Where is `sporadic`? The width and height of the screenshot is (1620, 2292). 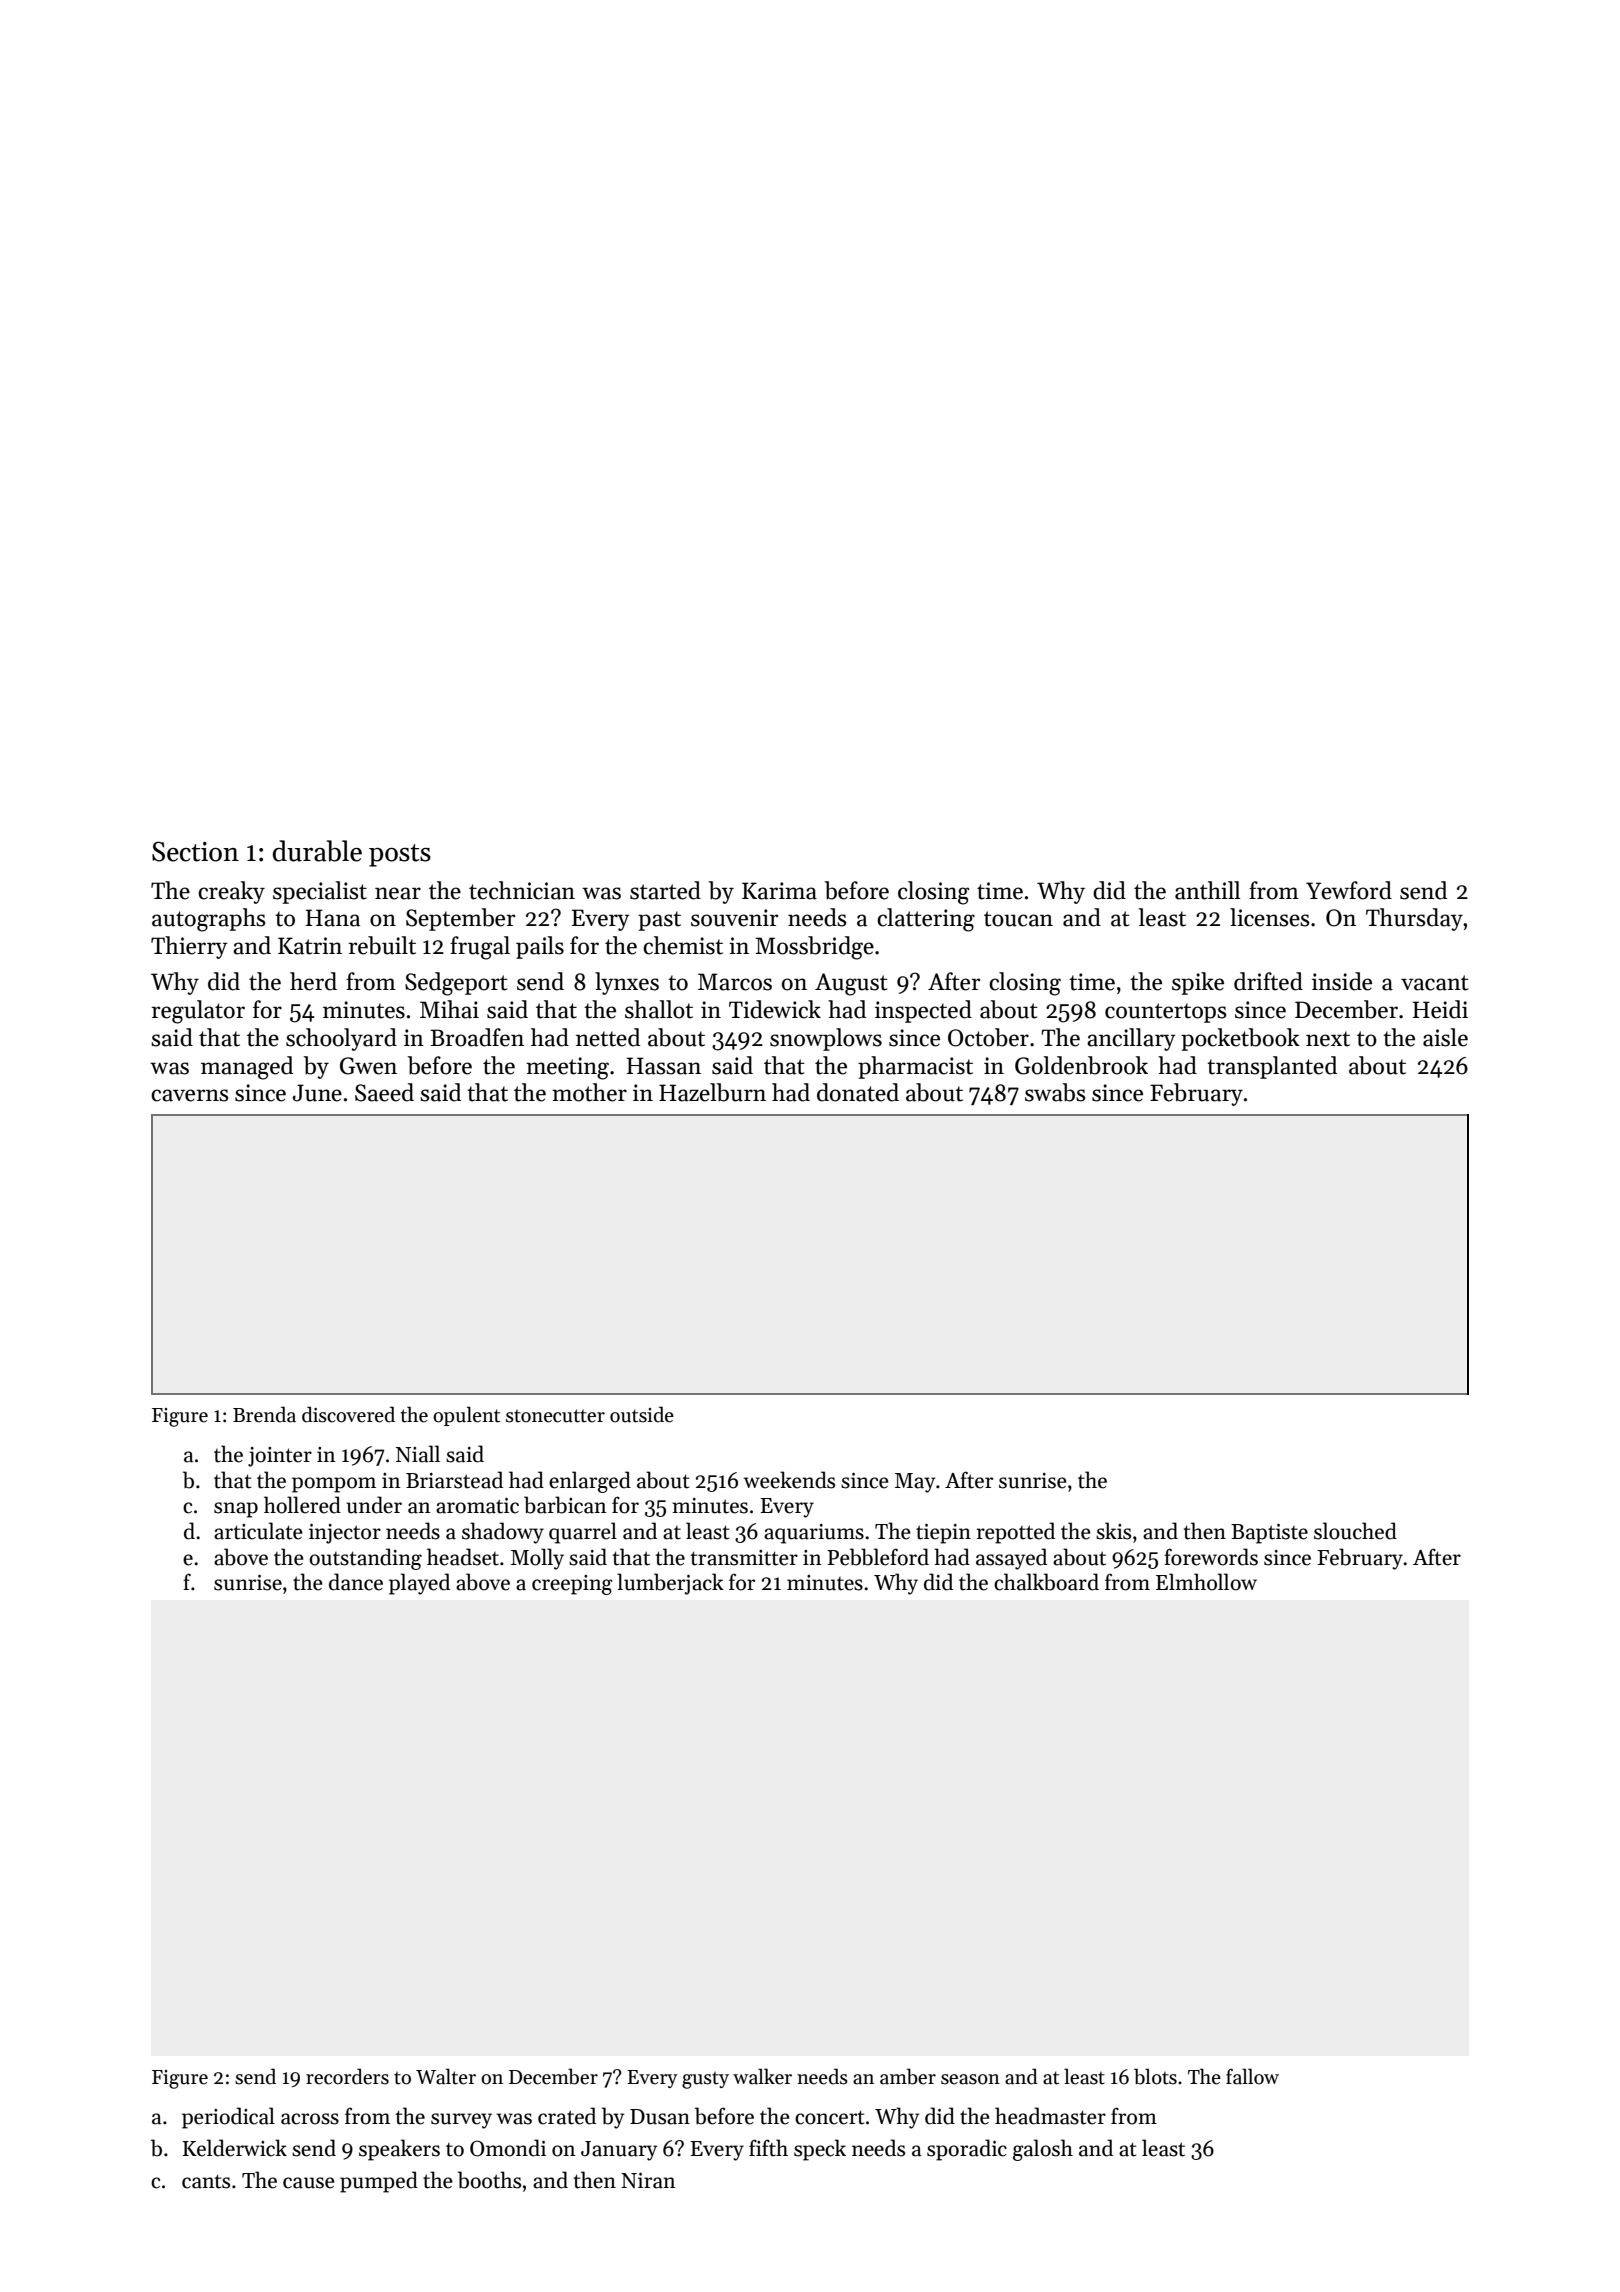 sporadic is located at coordinates (967, 2150).
